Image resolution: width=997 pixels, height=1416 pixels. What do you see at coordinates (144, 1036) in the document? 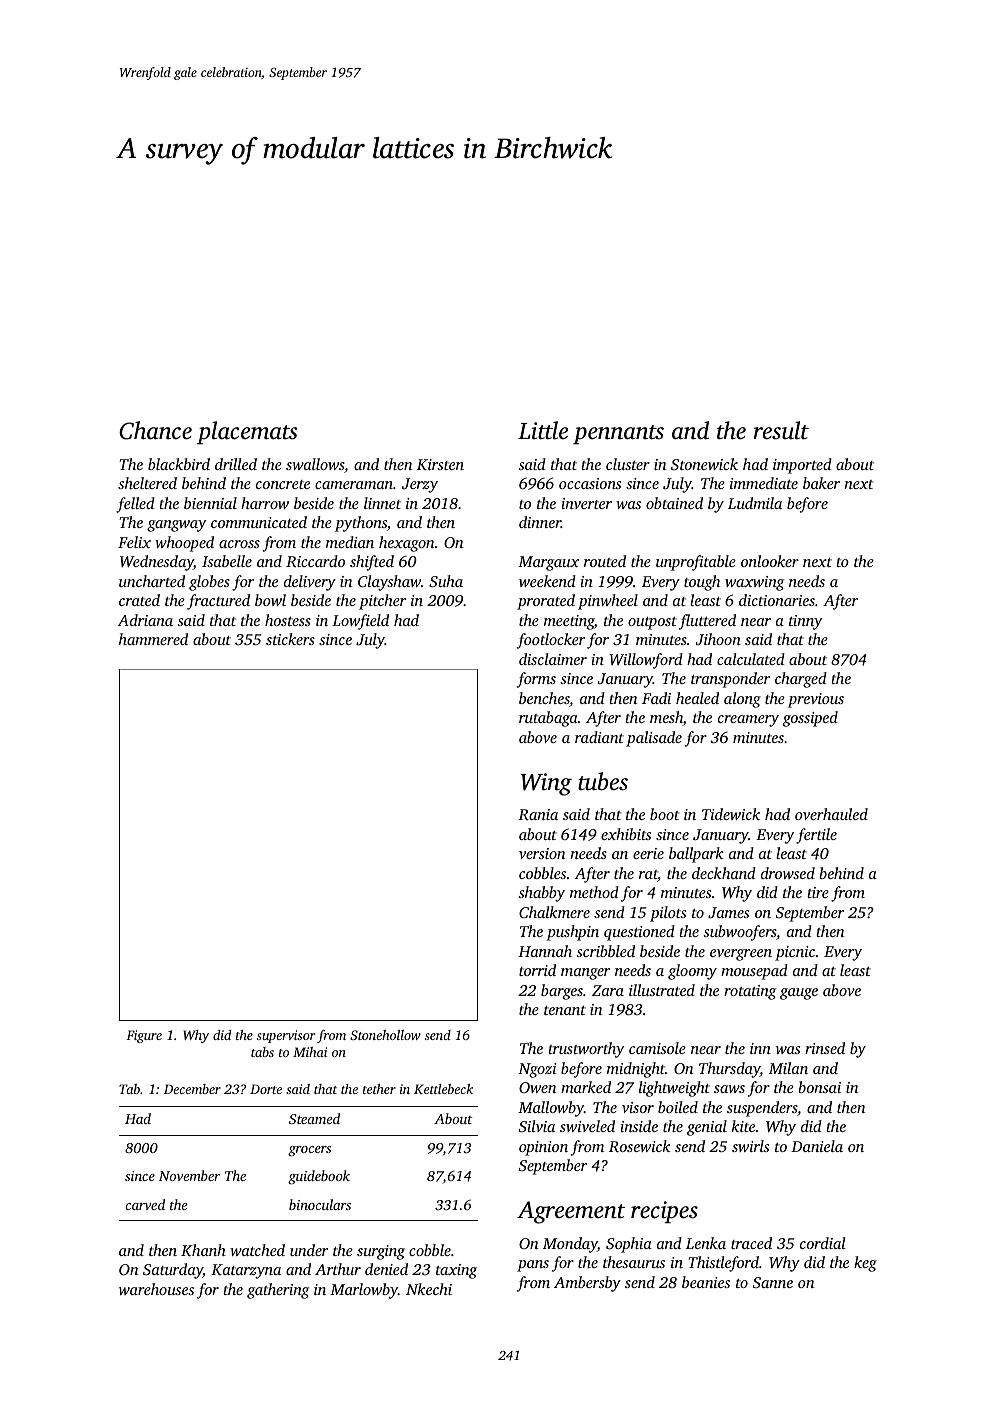
I see `Figure` at bounding box center [144, 1036].
